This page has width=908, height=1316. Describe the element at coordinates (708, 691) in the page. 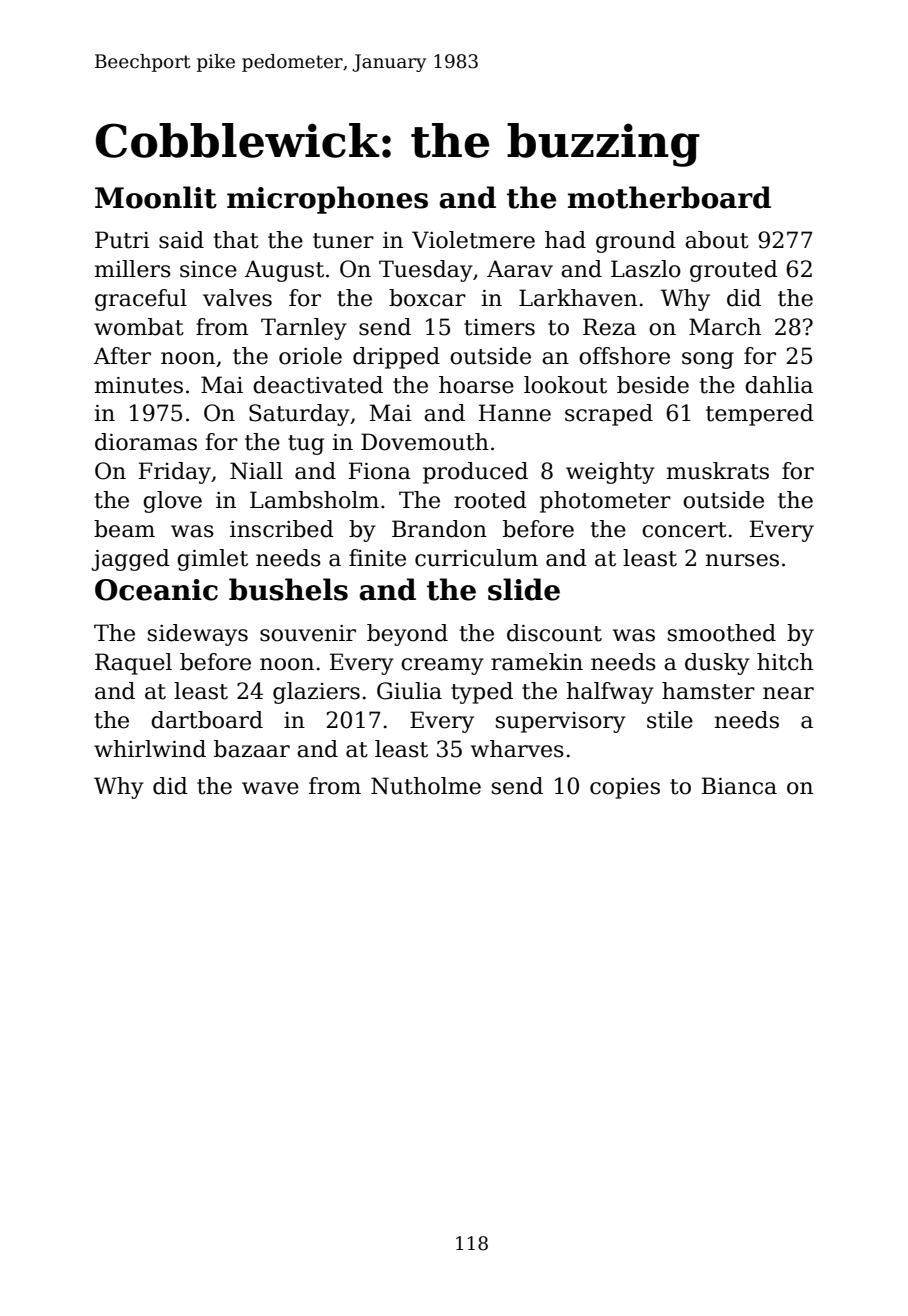

I see `hamster` at that location.
